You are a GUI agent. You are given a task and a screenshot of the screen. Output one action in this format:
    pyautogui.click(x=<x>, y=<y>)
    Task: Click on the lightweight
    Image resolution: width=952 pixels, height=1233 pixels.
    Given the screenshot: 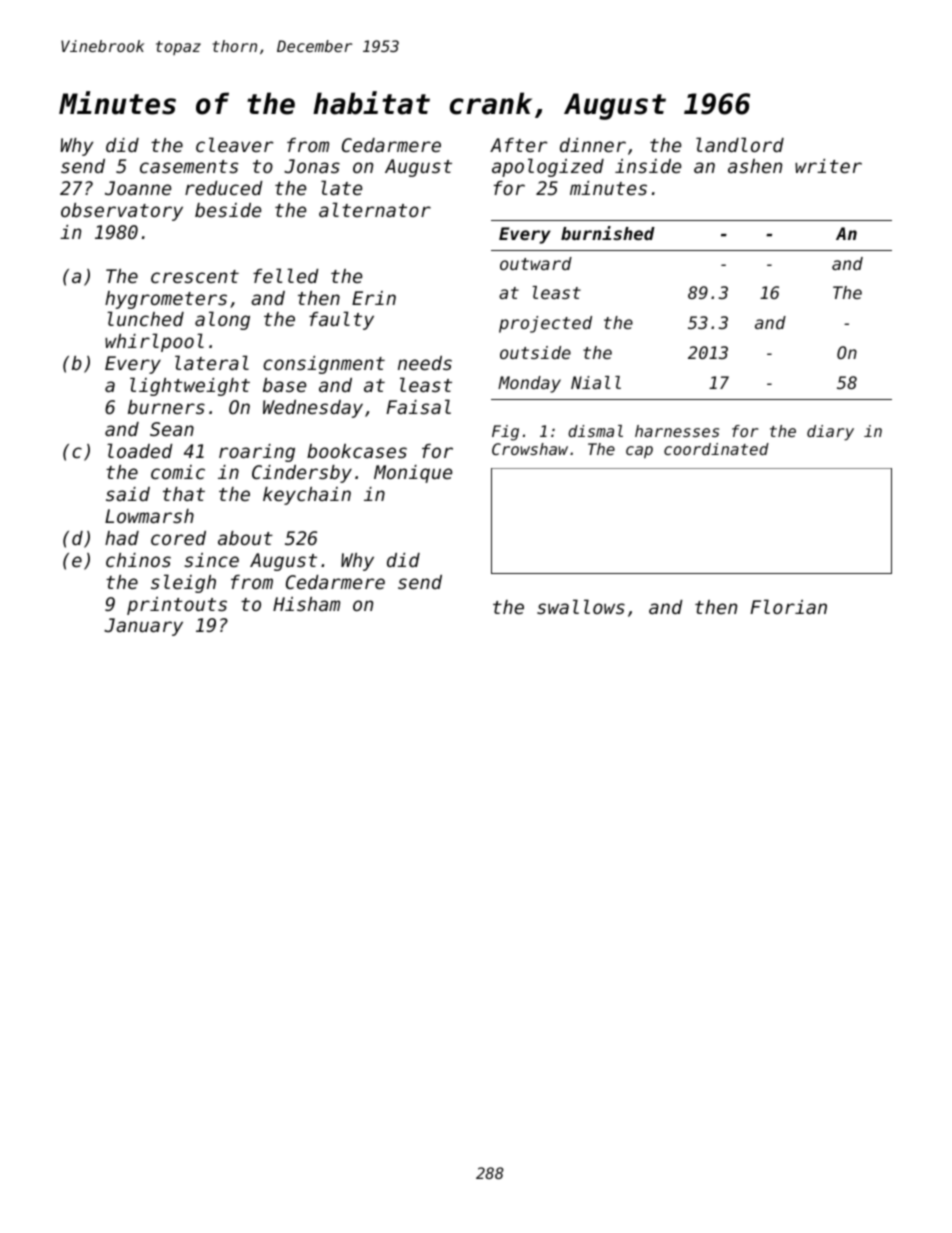 What is the action you would take?
    pyautogui.click(x=190, y=386)
